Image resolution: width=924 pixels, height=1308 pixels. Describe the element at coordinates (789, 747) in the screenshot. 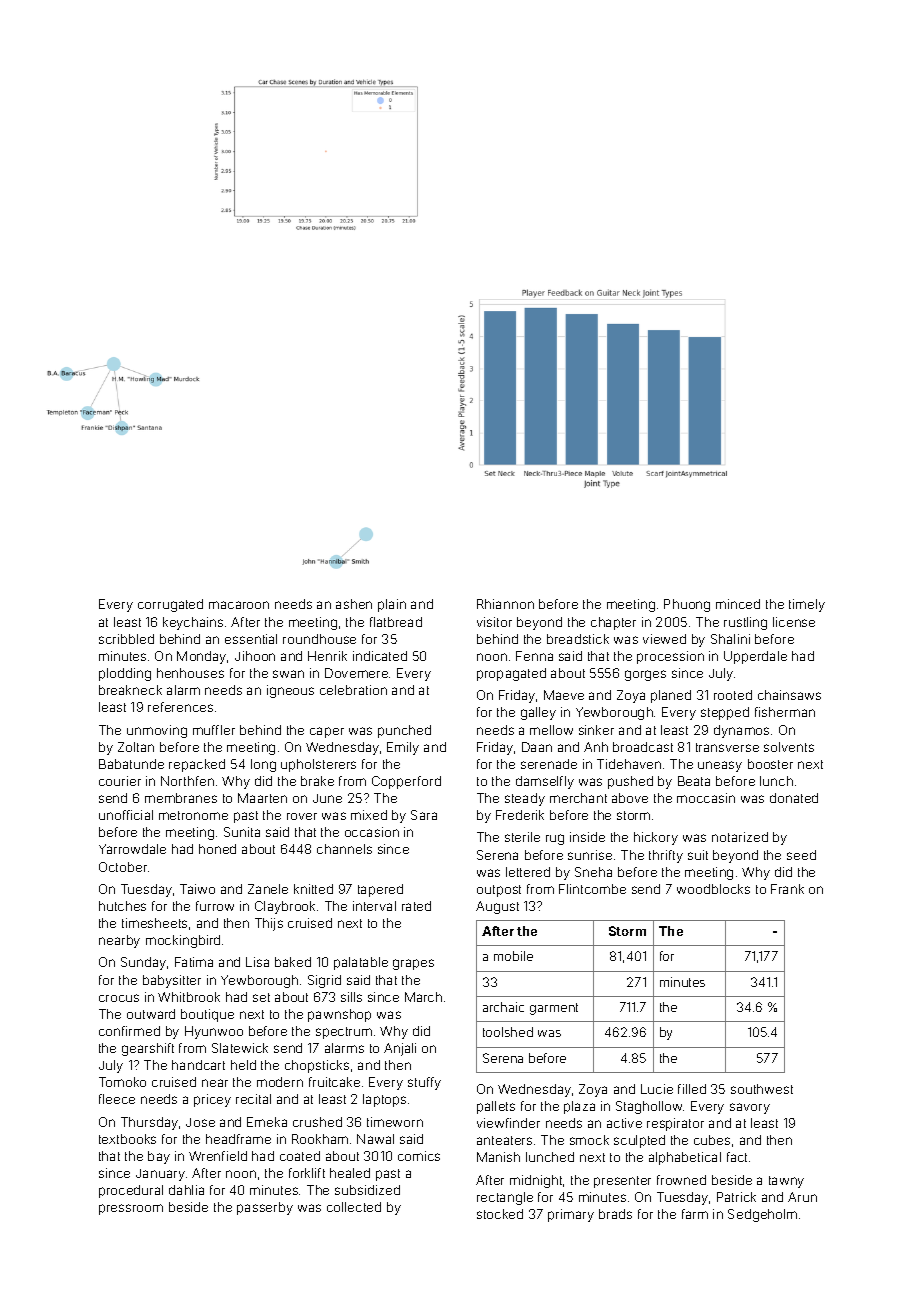

I see `solvents` at that location.
